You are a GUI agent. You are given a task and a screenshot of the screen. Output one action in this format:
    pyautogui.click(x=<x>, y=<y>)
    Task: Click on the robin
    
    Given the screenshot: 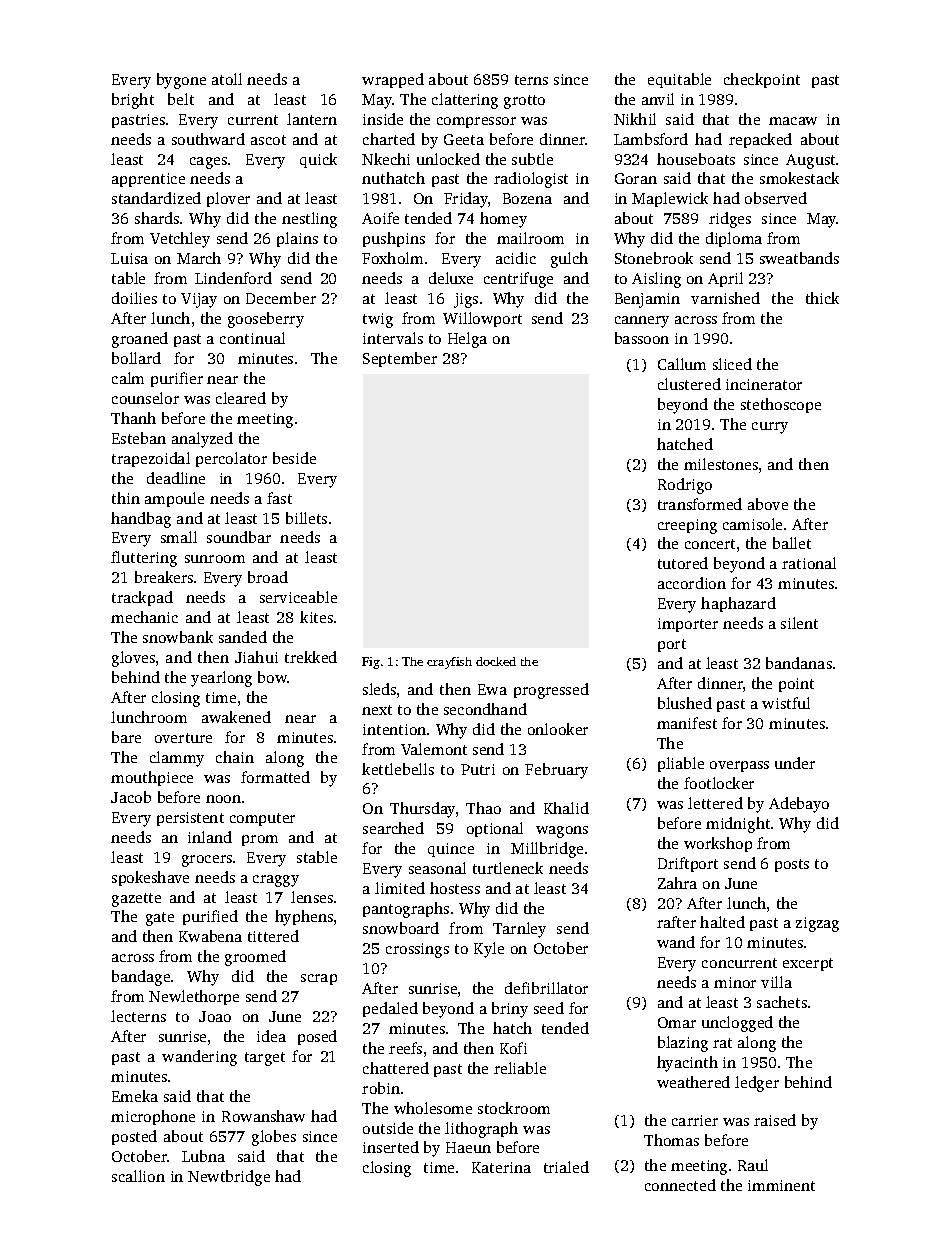 What is the action you would take?
    pyautogui.click(x=381, y=1088)
